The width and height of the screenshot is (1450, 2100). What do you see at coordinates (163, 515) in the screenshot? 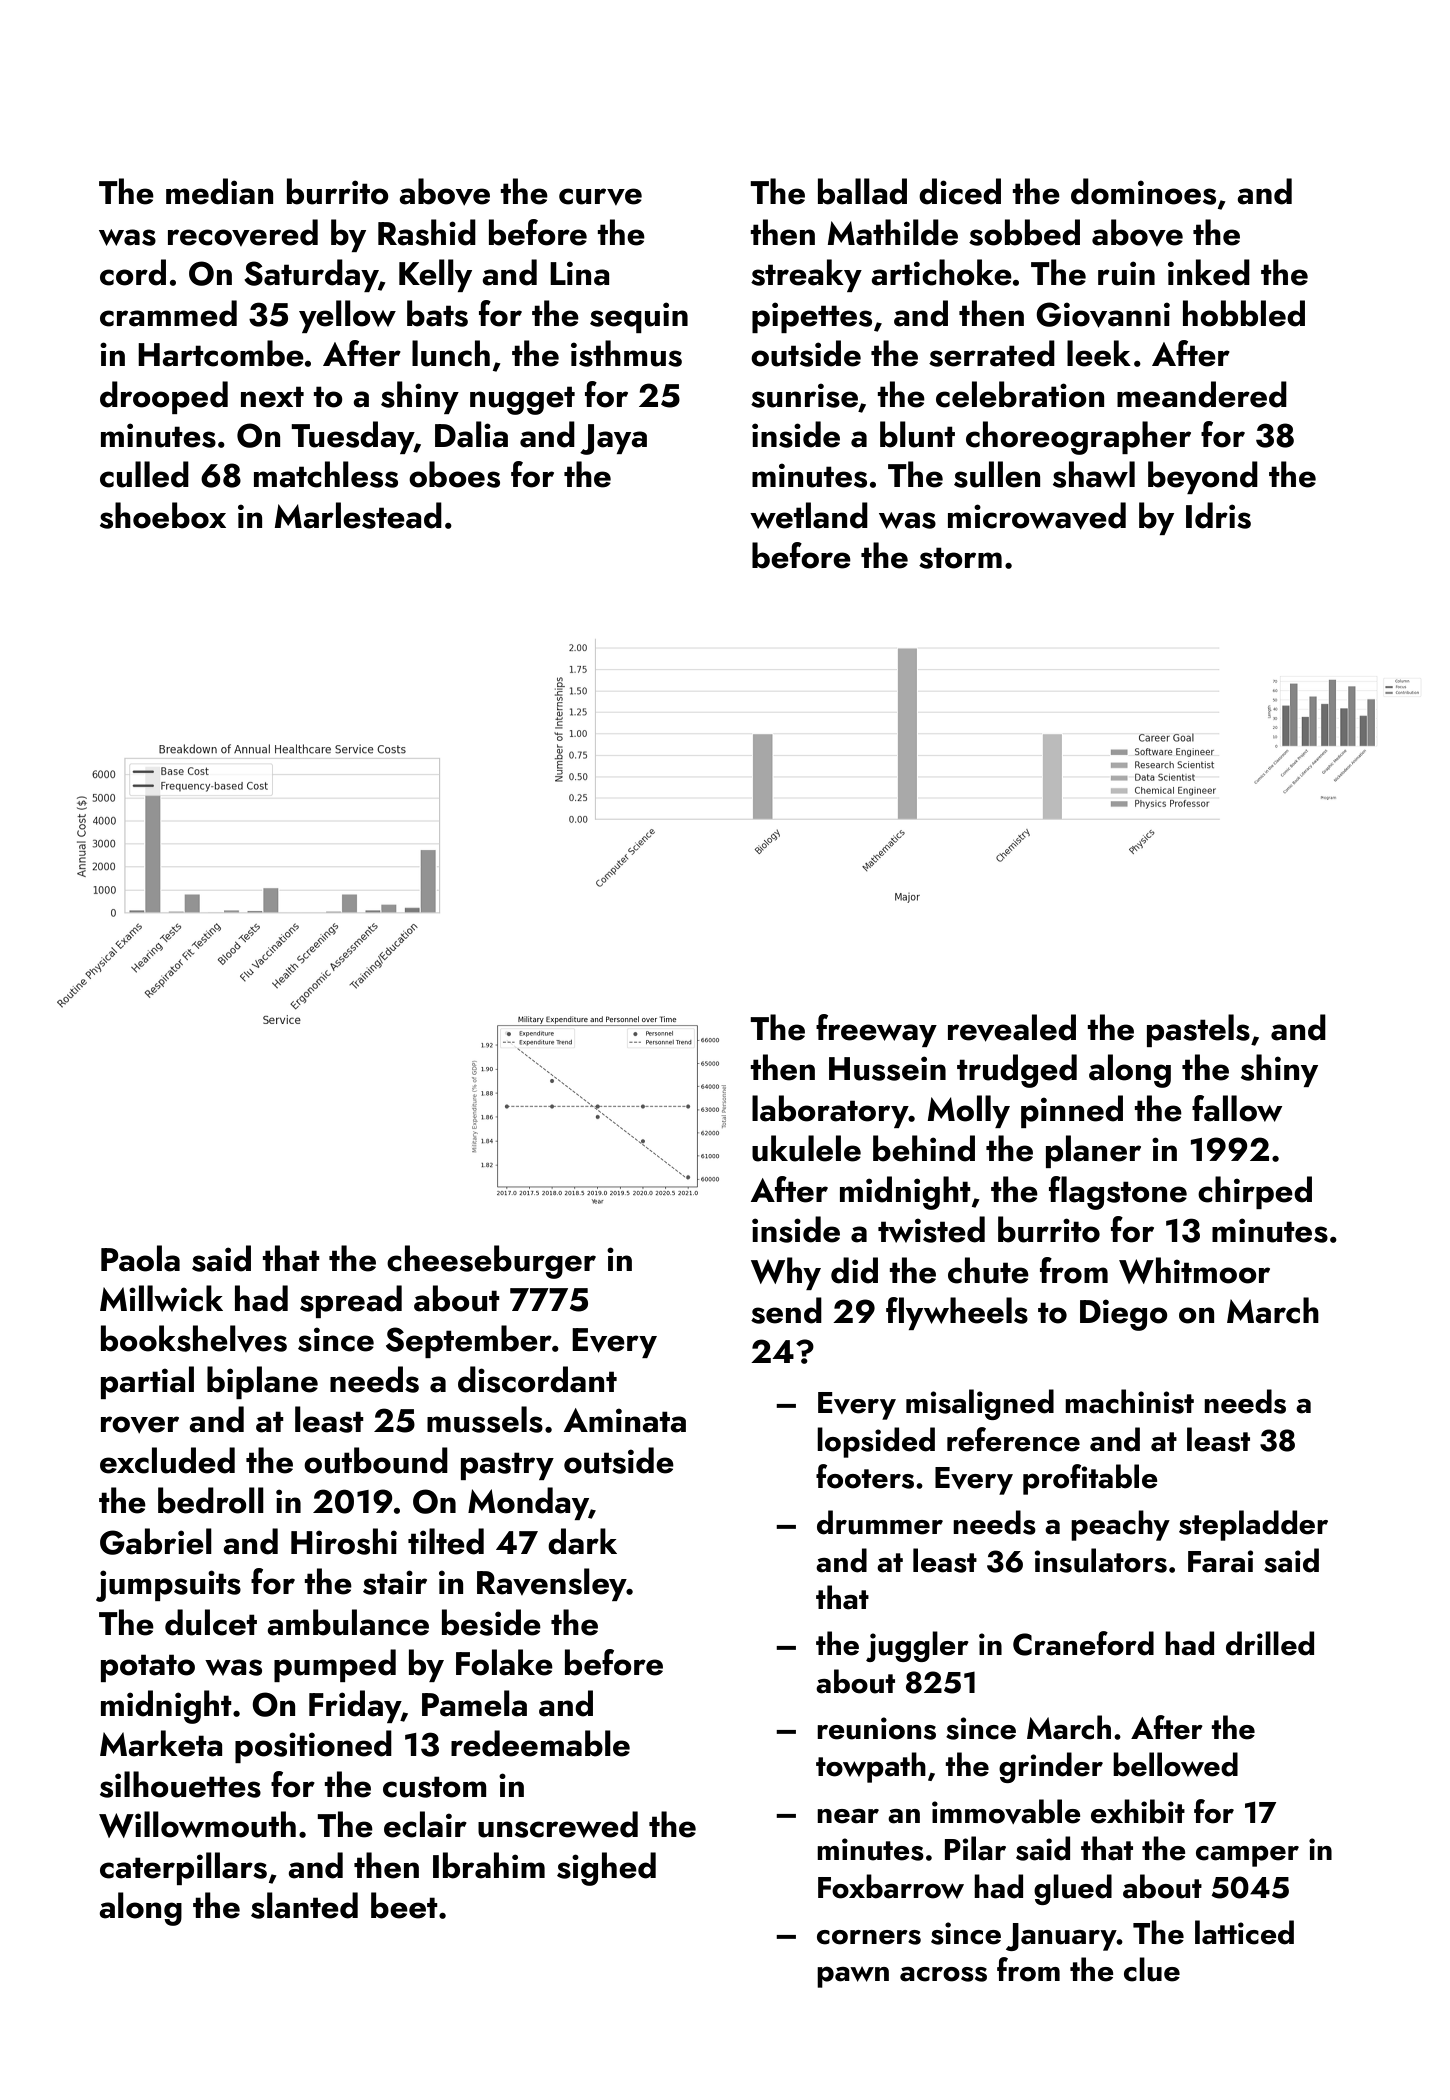
I see `shoebox` at bounding box center [163, 515].
